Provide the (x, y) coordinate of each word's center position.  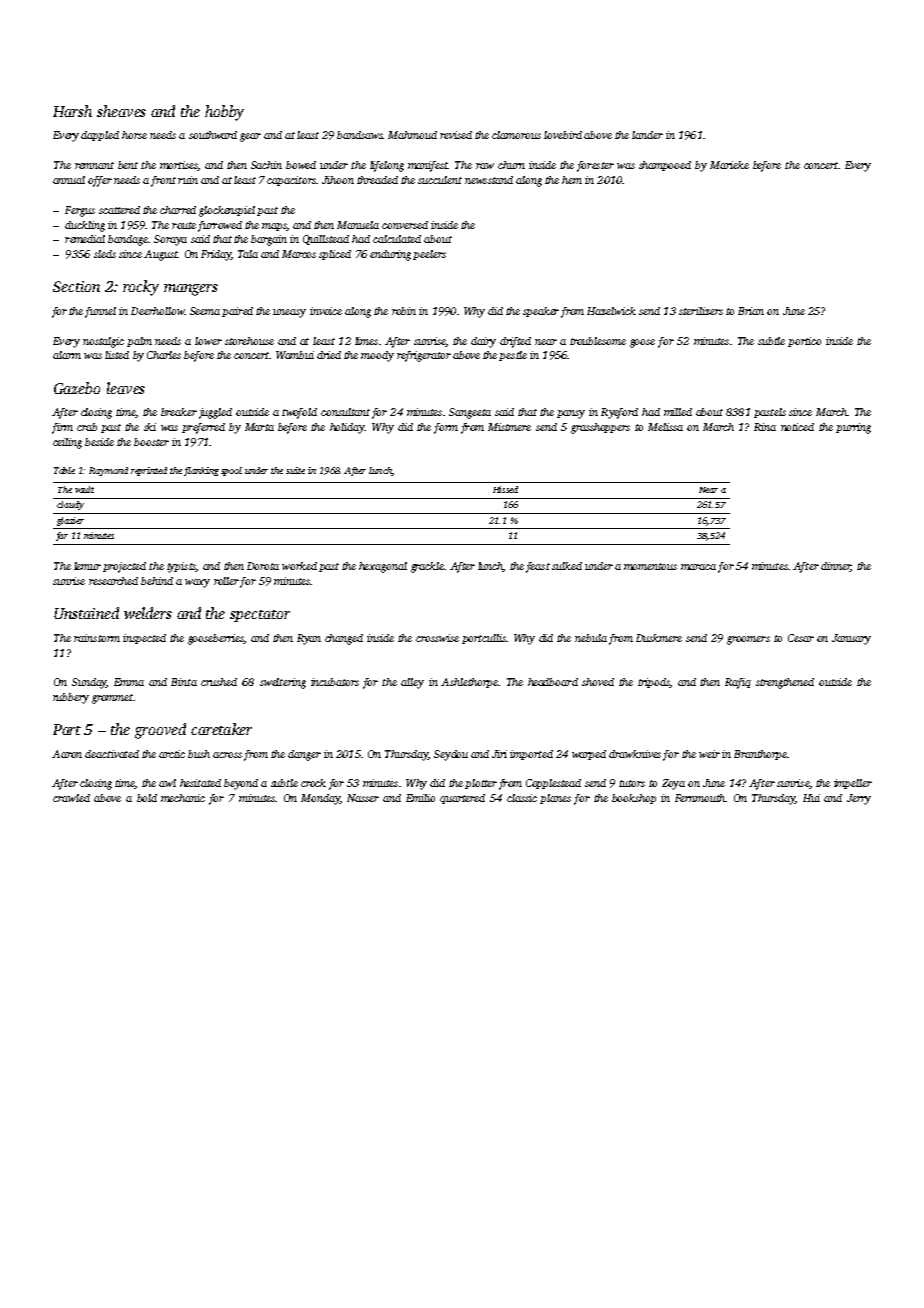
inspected (144, 639)
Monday (320, 799)
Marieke (729, 165)
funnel (100, 312)
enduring (390, 255)
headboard (553, 682)
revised (456, 135)
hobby (224, 113)
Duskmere (659, 638)
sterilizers (701, 311)
